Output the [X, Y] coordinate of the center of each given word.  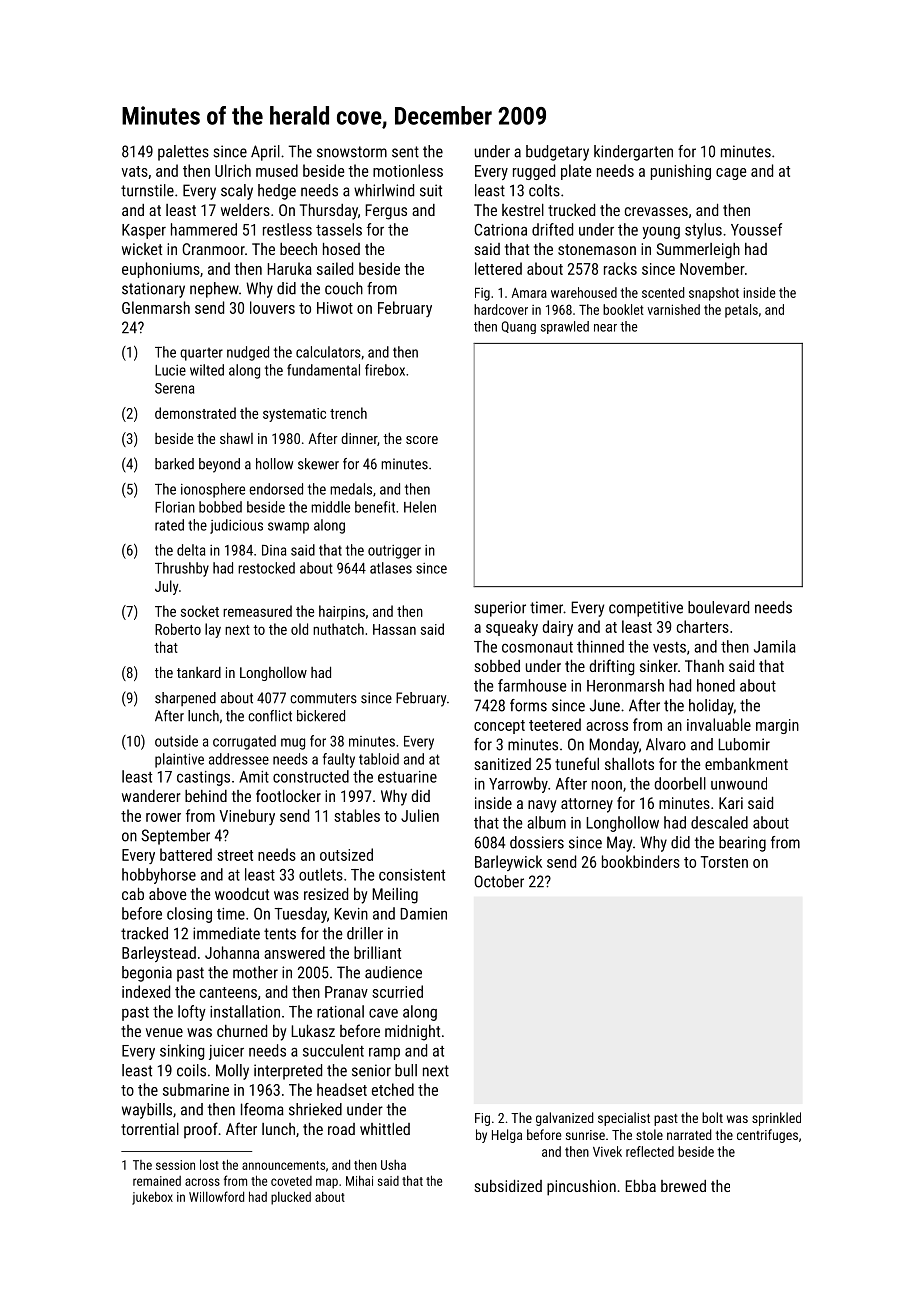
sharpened [185, 699]
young [661, 232]
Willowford [216, 1196]
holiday [711, 707]
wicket [142, 249]
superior [500, 609]
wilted [207, 370]
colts [544, 190]
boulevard [718, 607]
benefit [375, 507]
